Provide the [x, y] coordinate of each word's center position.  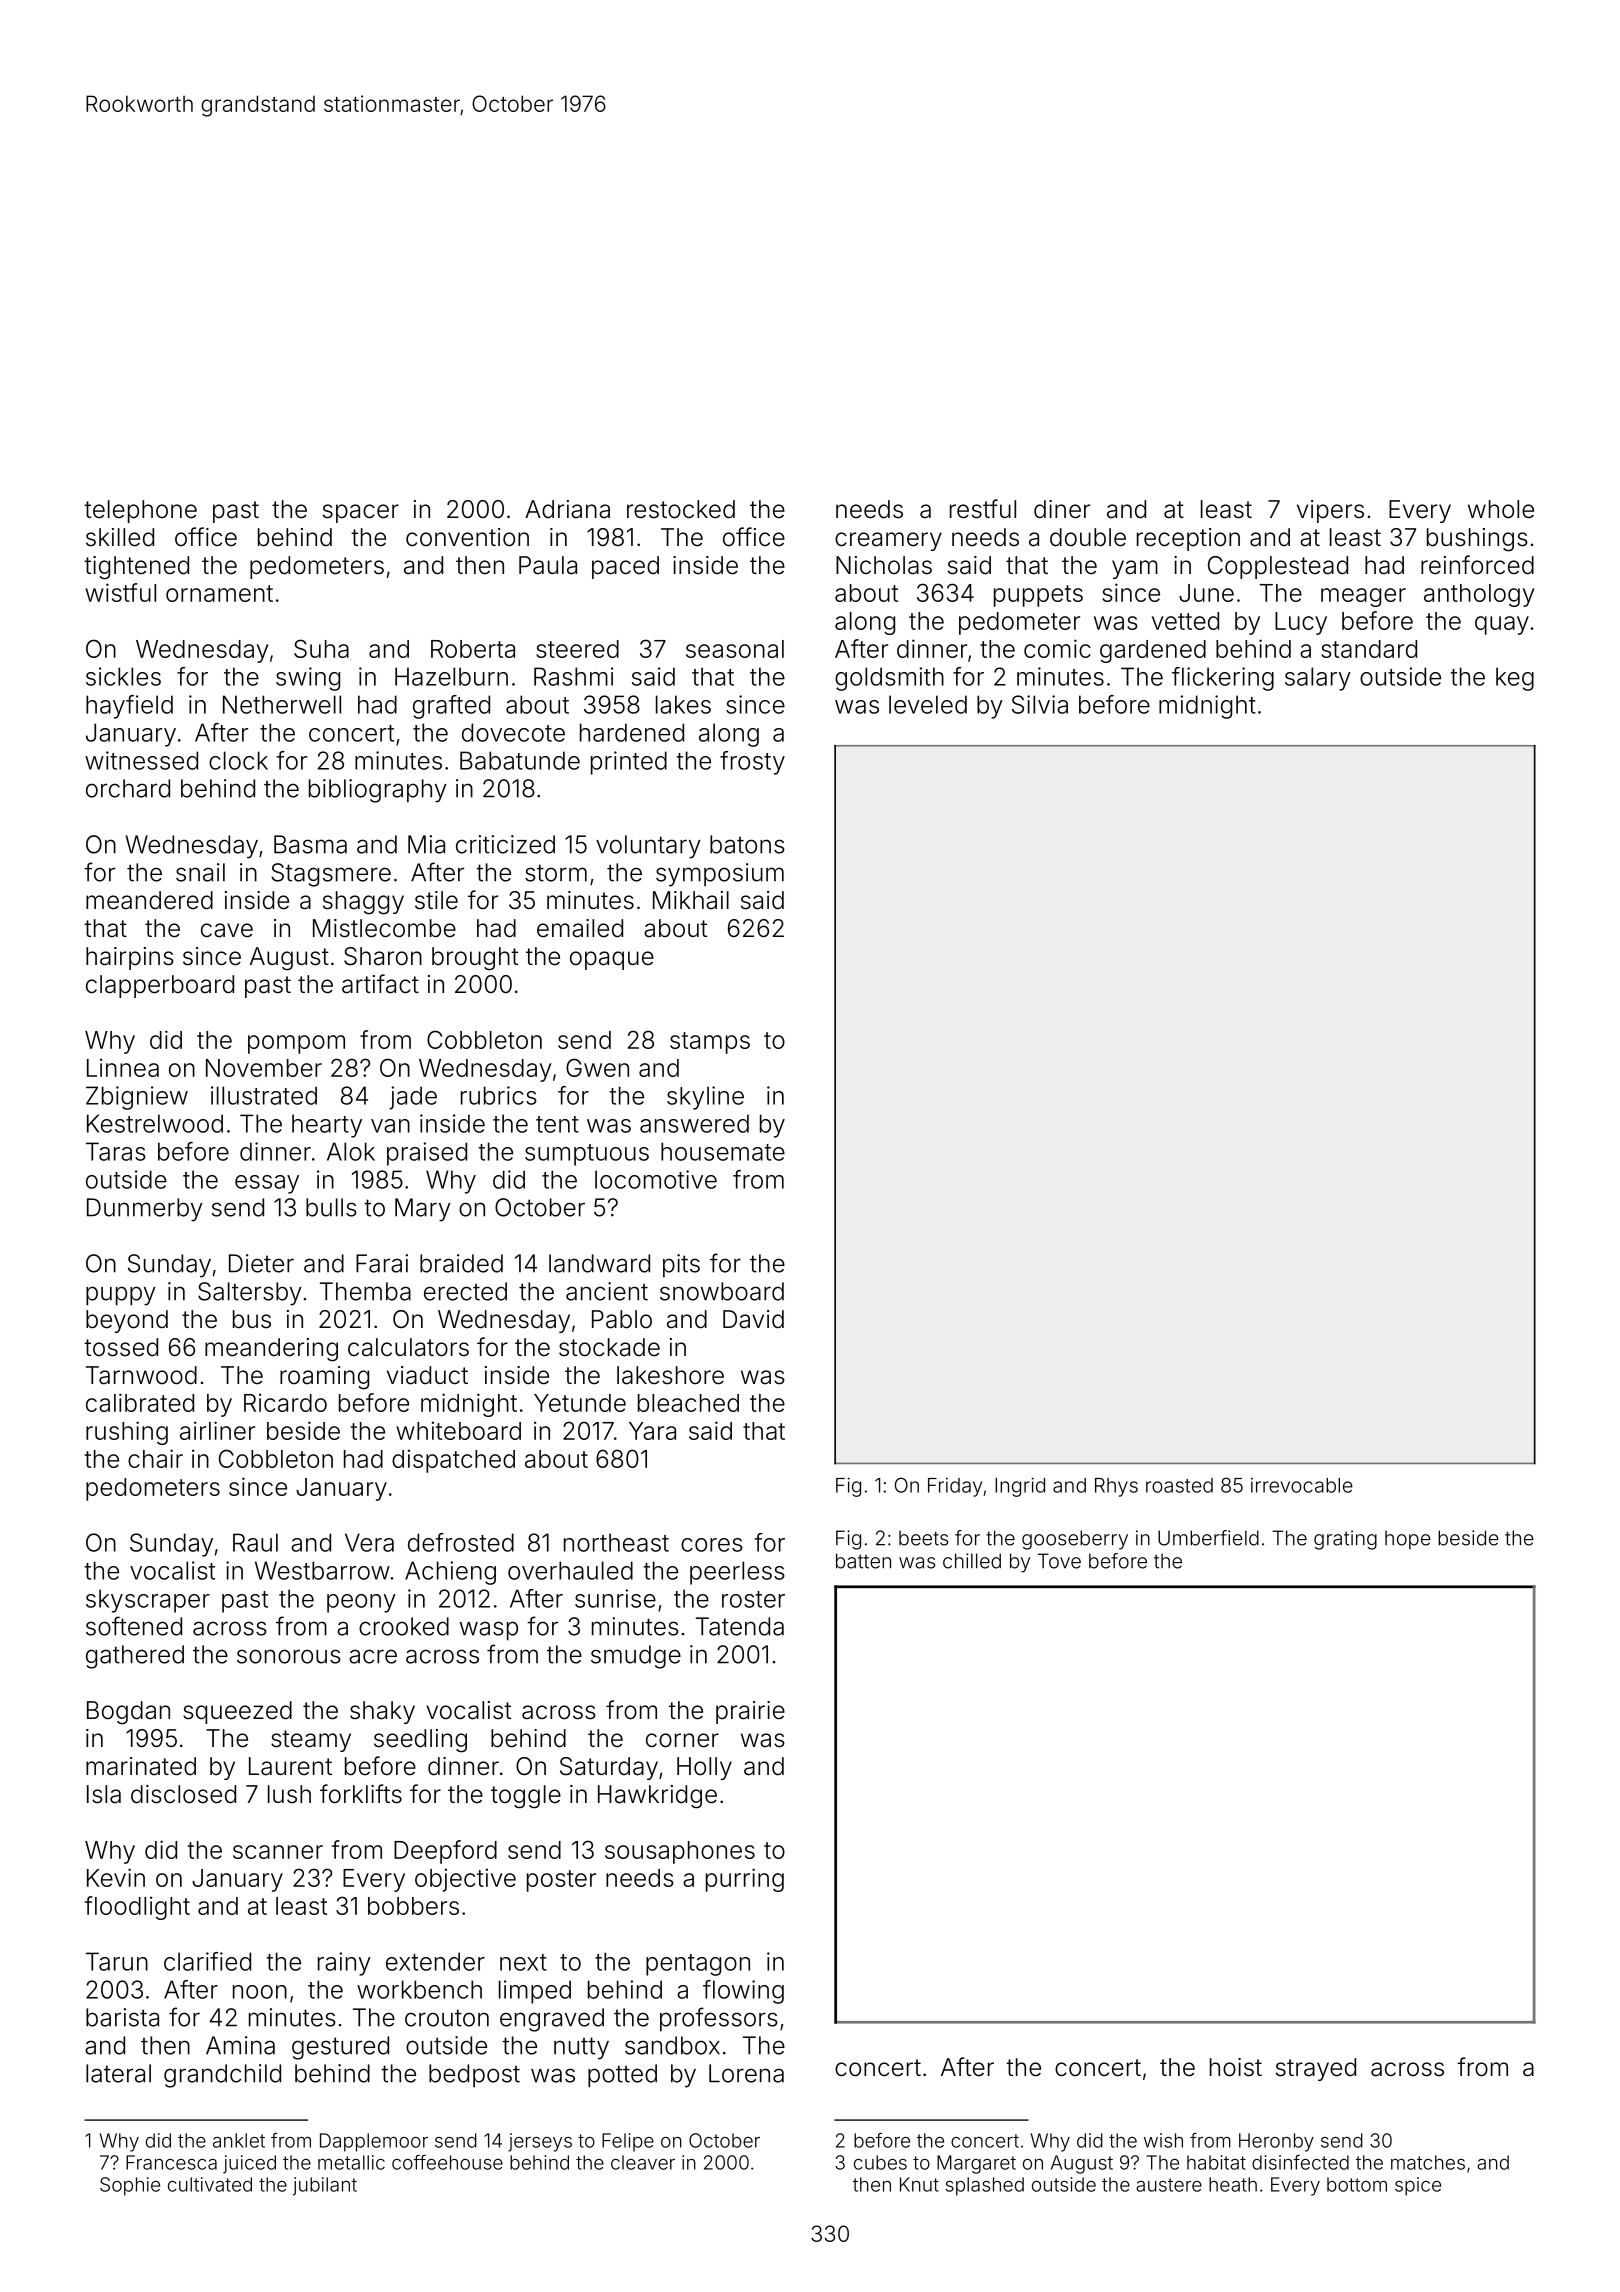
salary [1318, 679]
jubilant [325, 2186]
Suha [321, 648]
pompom [296, 1044]
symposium [720, 875]
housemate [723, 1151]
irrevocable [1302, 1485]
